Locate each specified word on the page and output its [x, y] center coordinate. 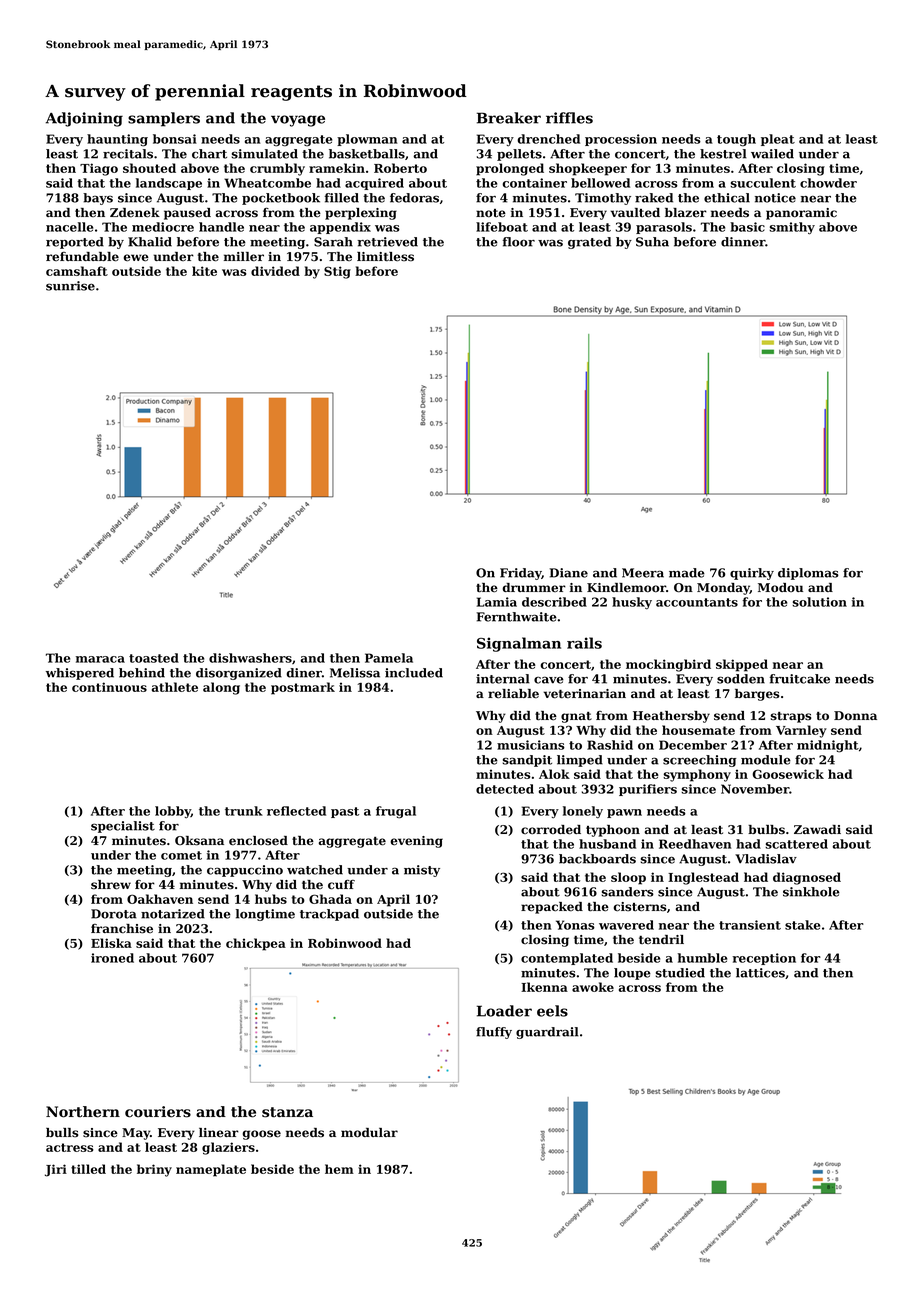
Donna [855, 716]
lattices [760, 973]
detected [505, 789]
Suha [652, 242]
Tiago [99, 169]
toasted [154, 658]
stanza [287, 1112]
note [491, 213]
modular [369, 1133]
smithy [792, 228]
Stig [337, 272]
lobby [173, 812]
